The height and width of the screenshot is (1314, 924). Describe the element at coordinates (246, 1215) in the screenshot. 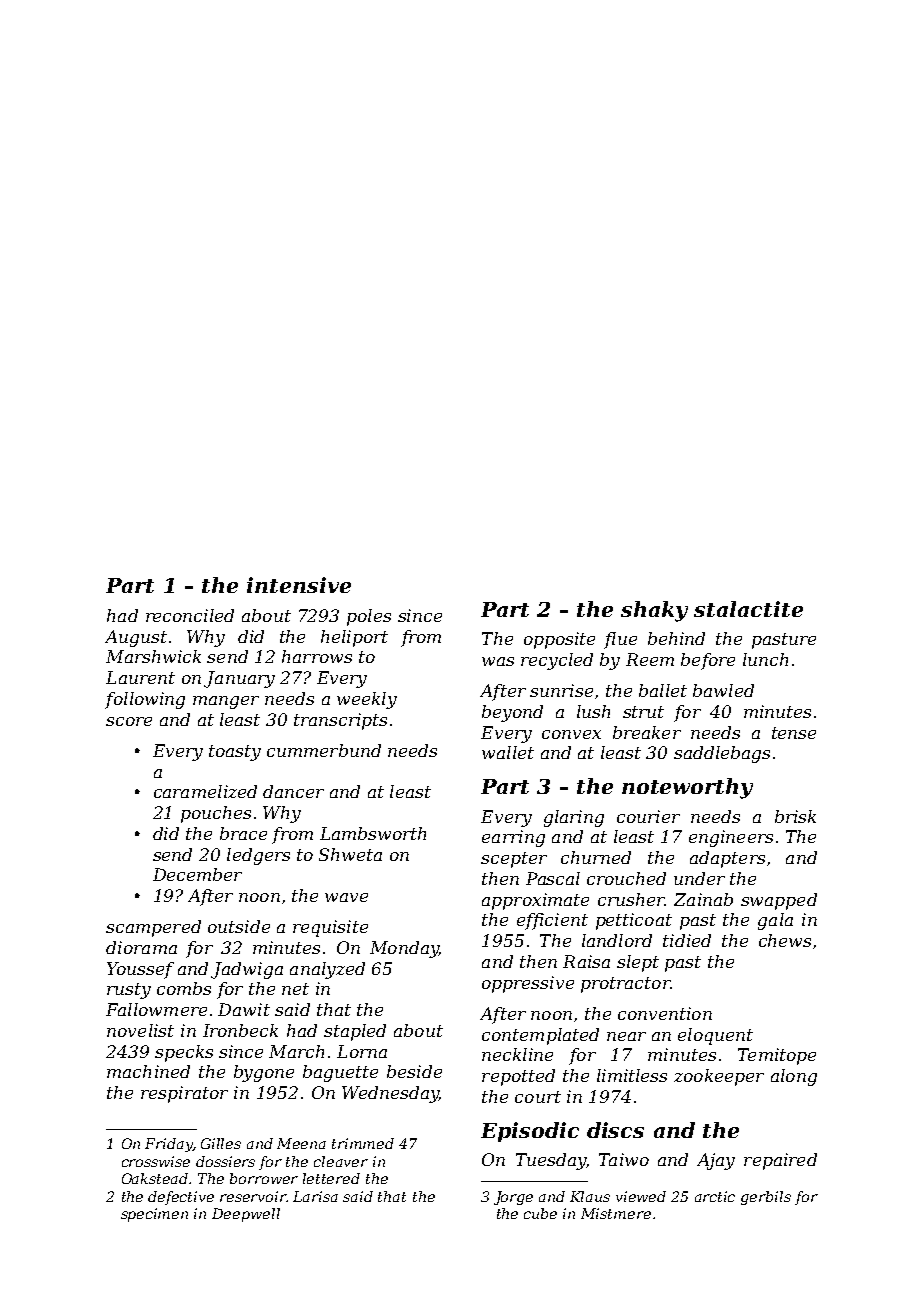

I see `Deepwell` at that location.
